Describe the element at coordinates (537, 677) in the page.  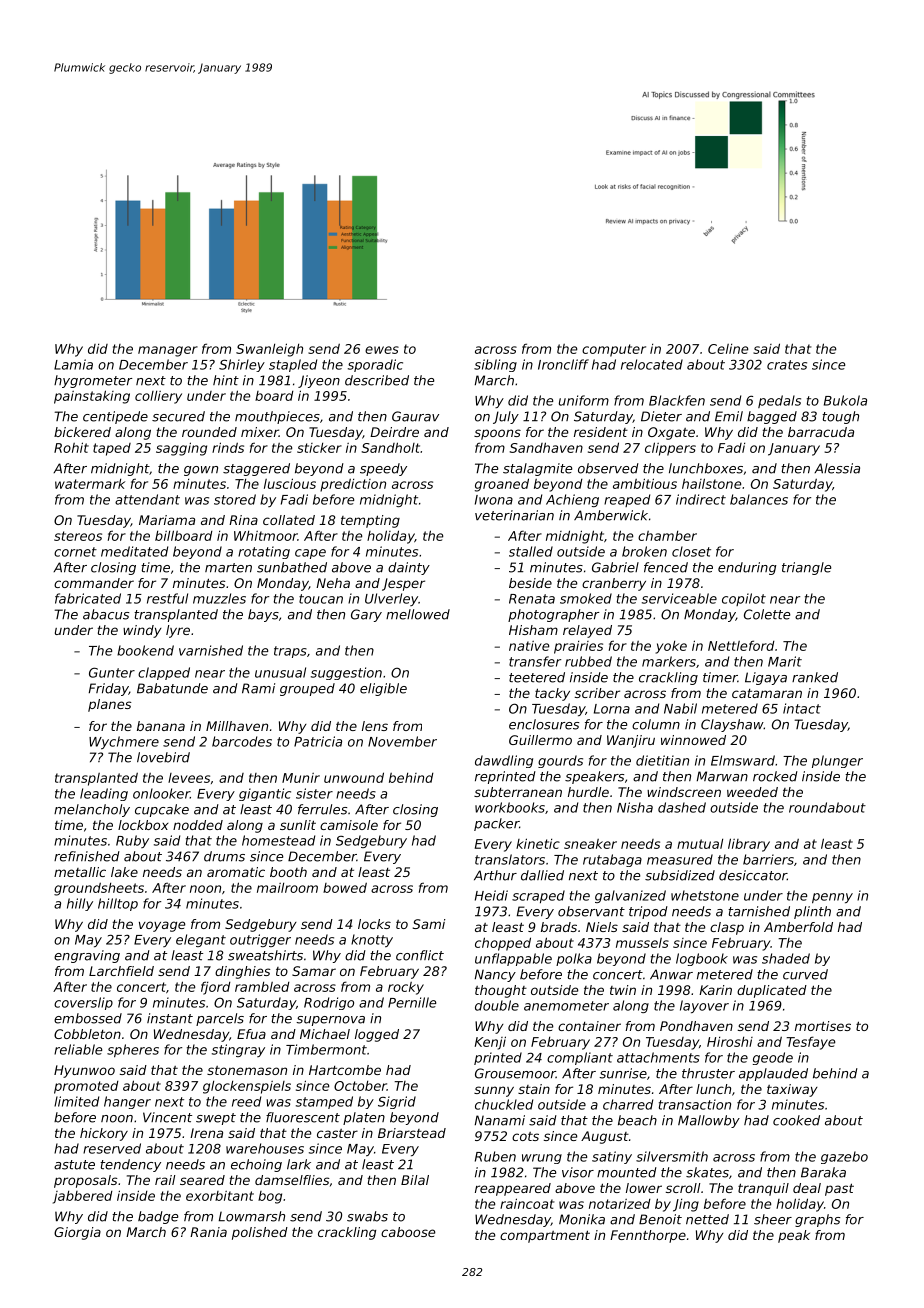
I see `teetered` at that location.
